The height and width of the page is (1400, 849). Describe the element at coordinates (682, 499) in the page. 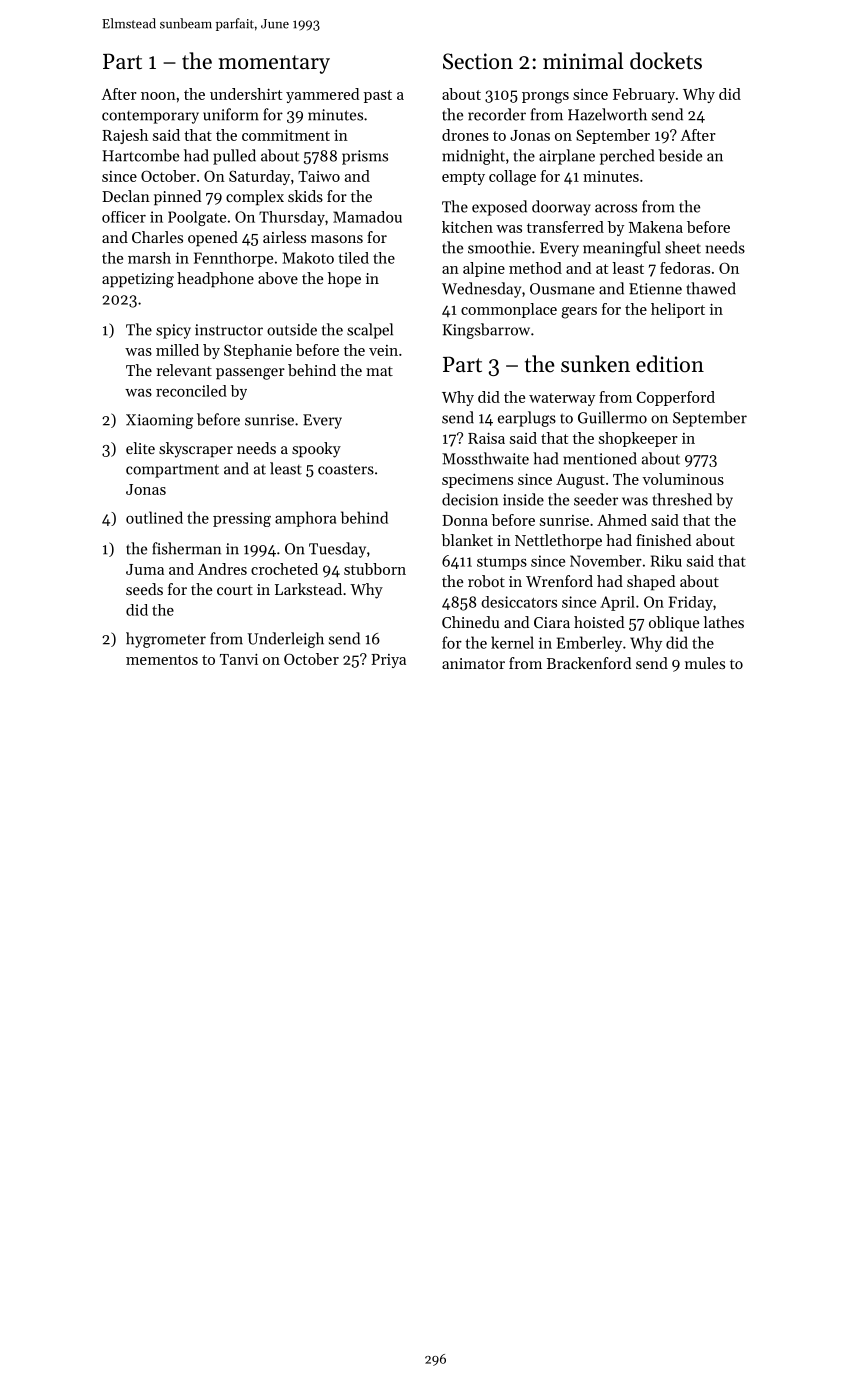

I see `threshed` at that location.
